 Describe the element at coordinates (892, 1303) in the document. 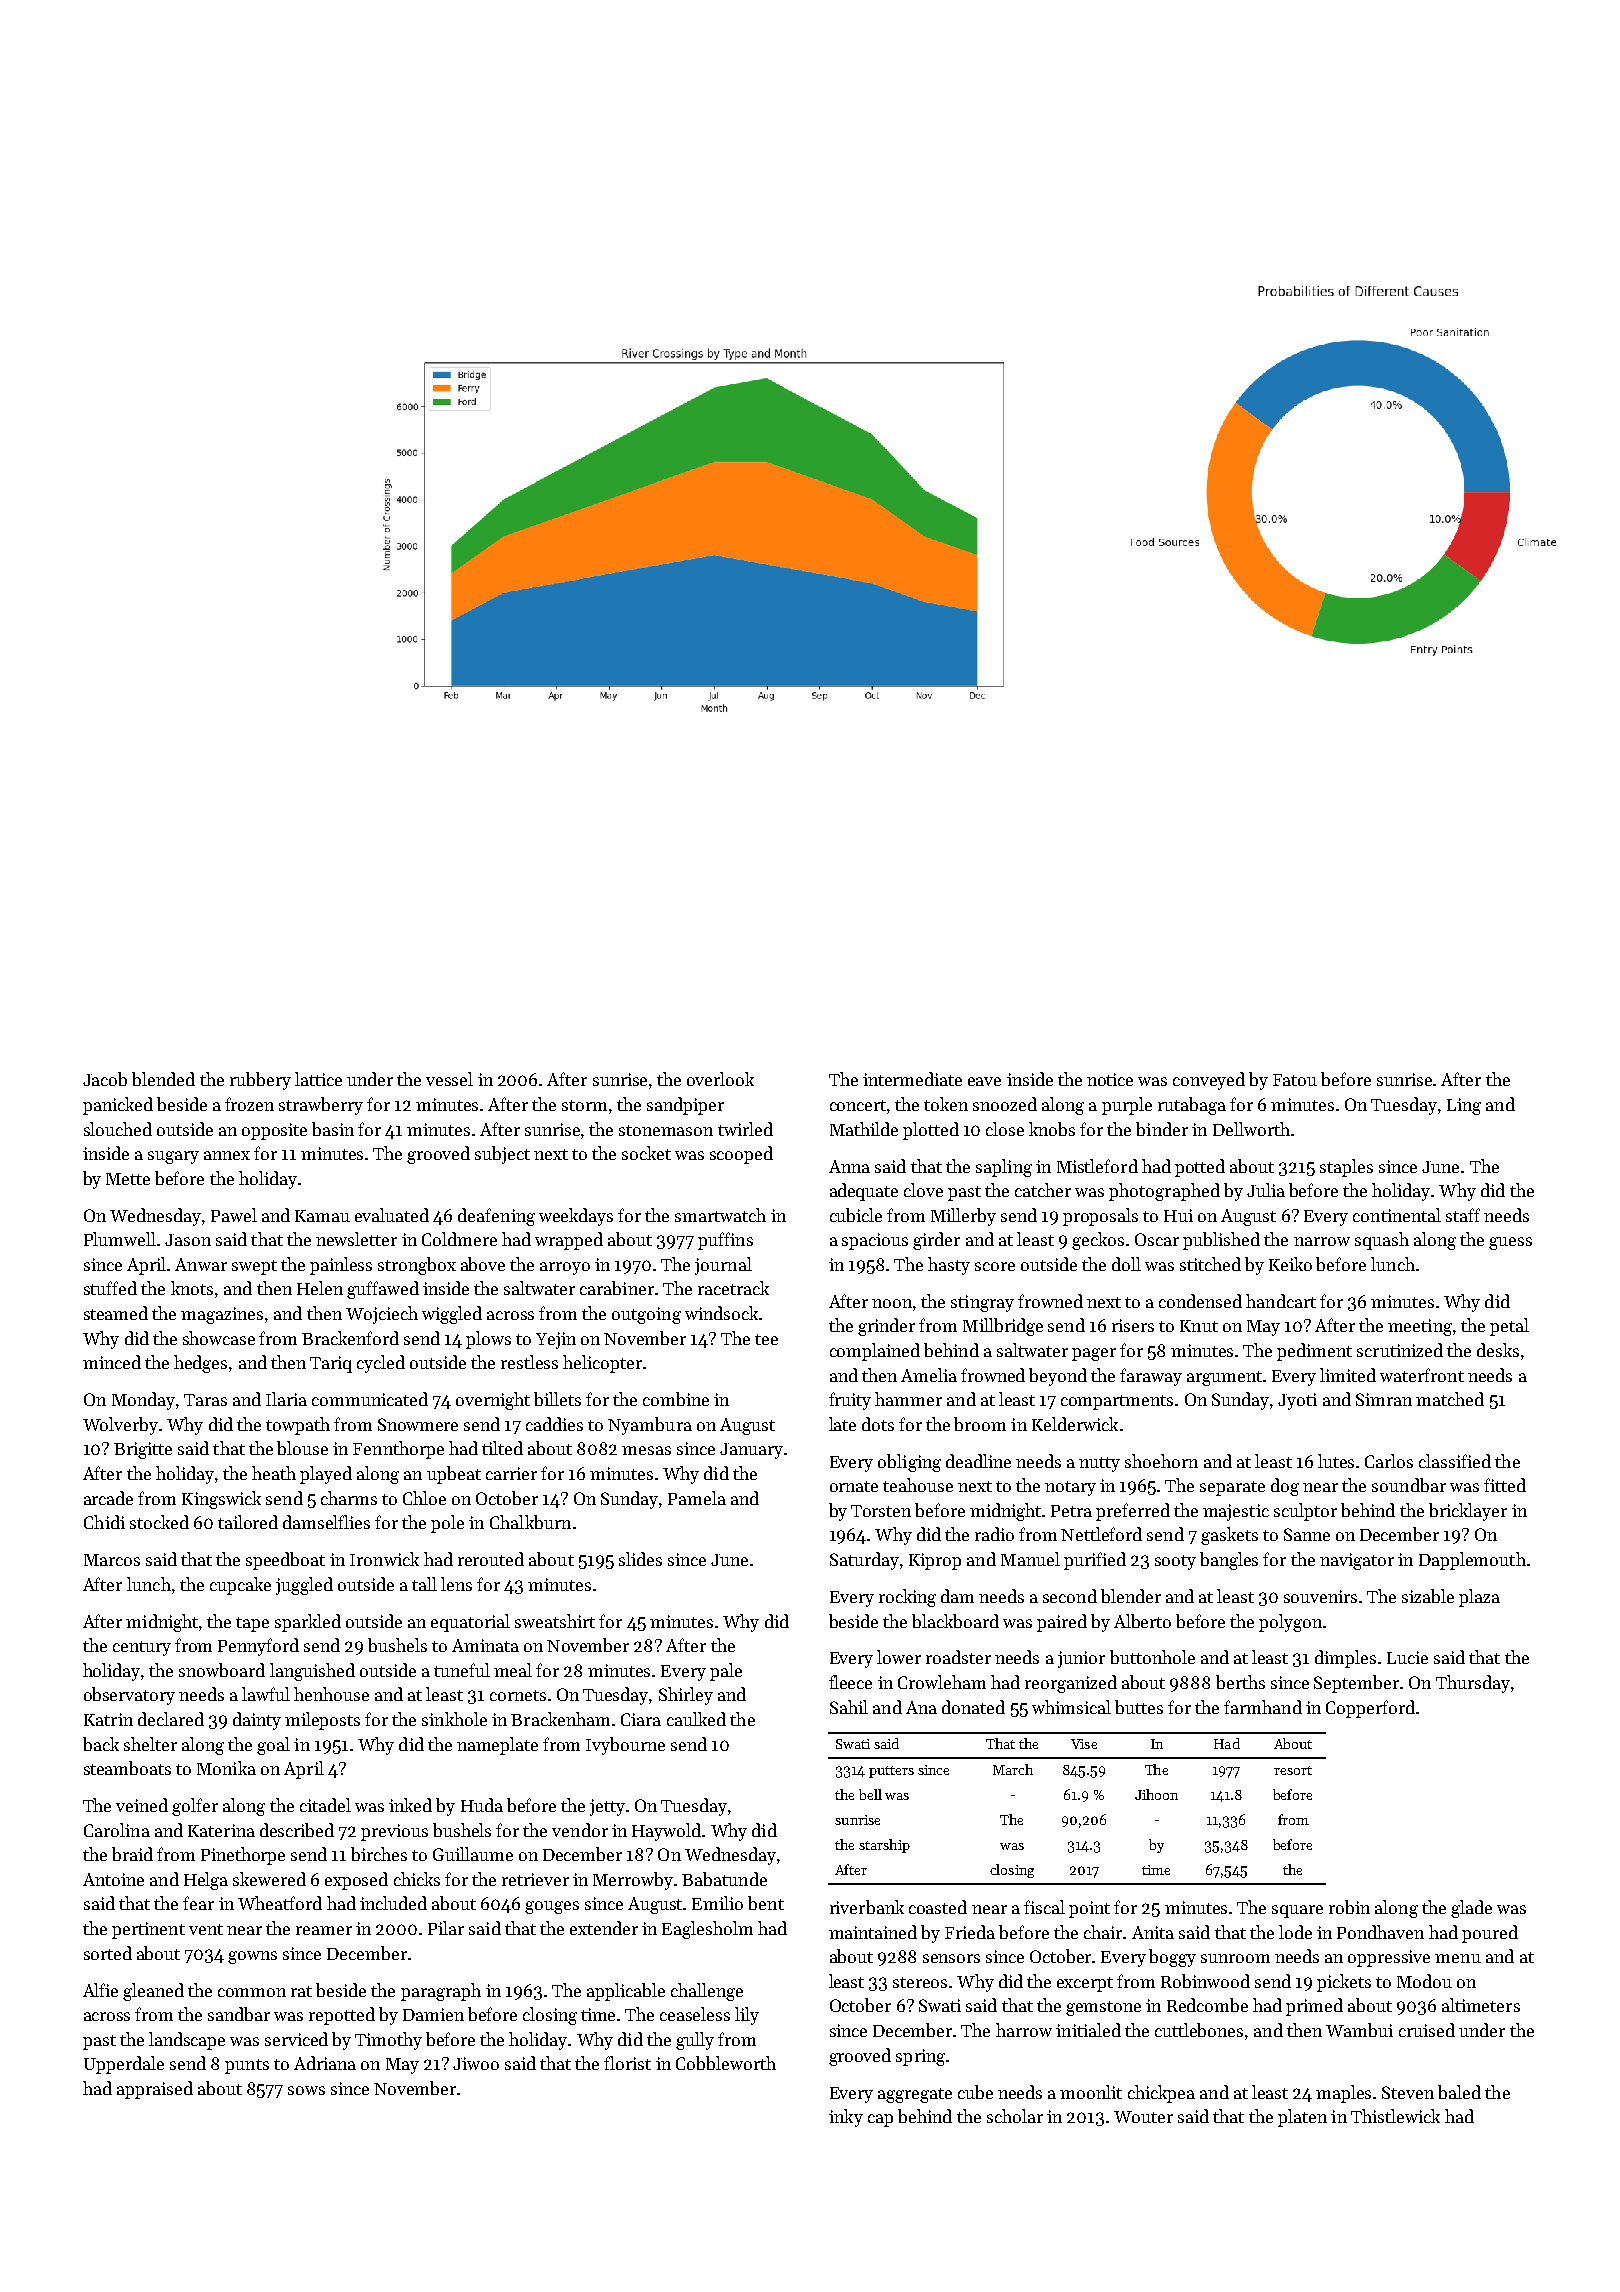

I see `noon` at that location.
